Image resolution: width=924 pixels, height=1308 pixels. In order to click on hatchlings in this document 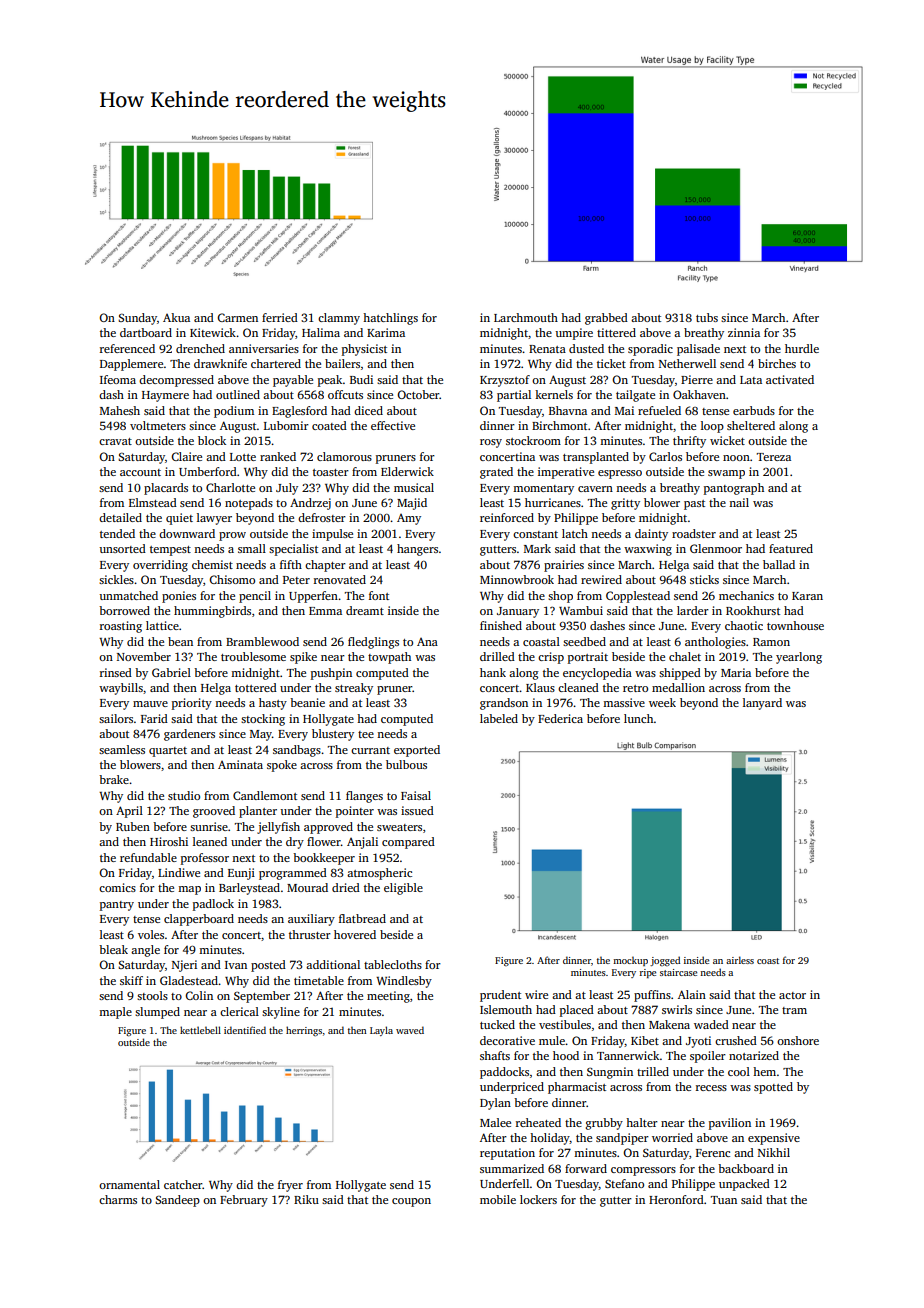, I will do `click(390, 319)`.
